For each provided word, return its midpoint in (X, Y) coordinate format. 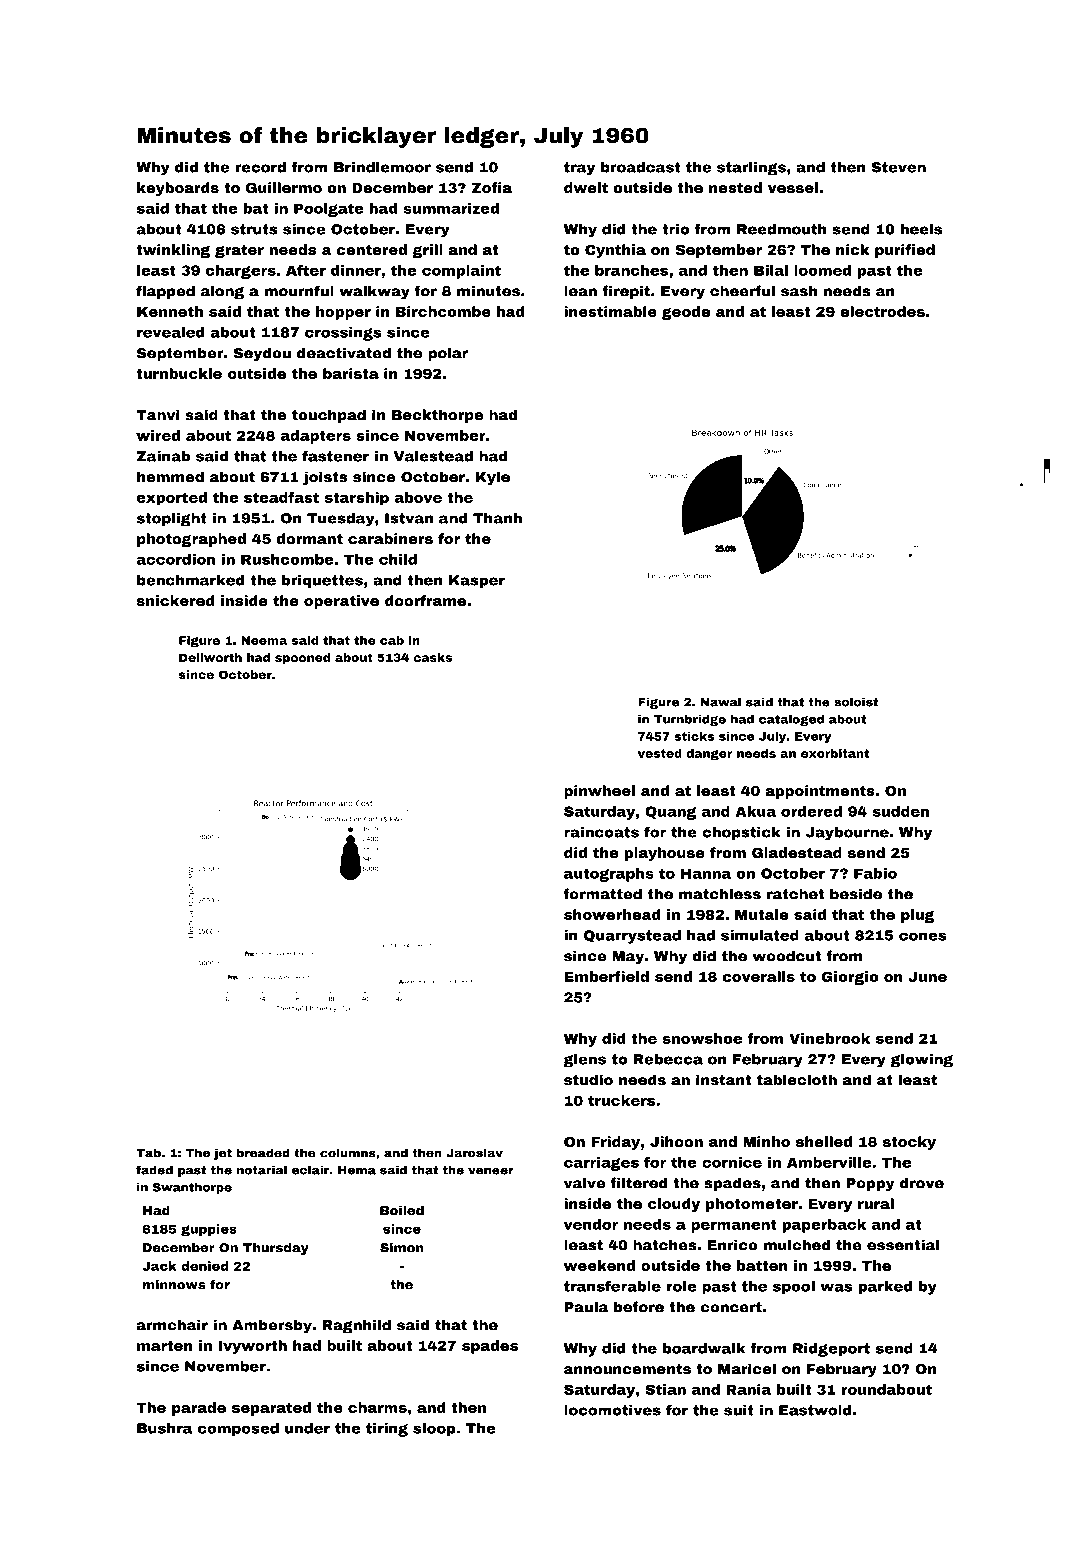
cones (923, 936)
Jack (159, 1266)
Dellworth (210, 657)
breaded (263, 1153)
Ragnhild (357, 1326)
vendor (591, 1224)
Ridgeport (831, 1350)
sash (799, 291)
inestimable (610, 311)
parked (885, 1288)
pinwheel (599, 792)
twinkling (173, 251)
